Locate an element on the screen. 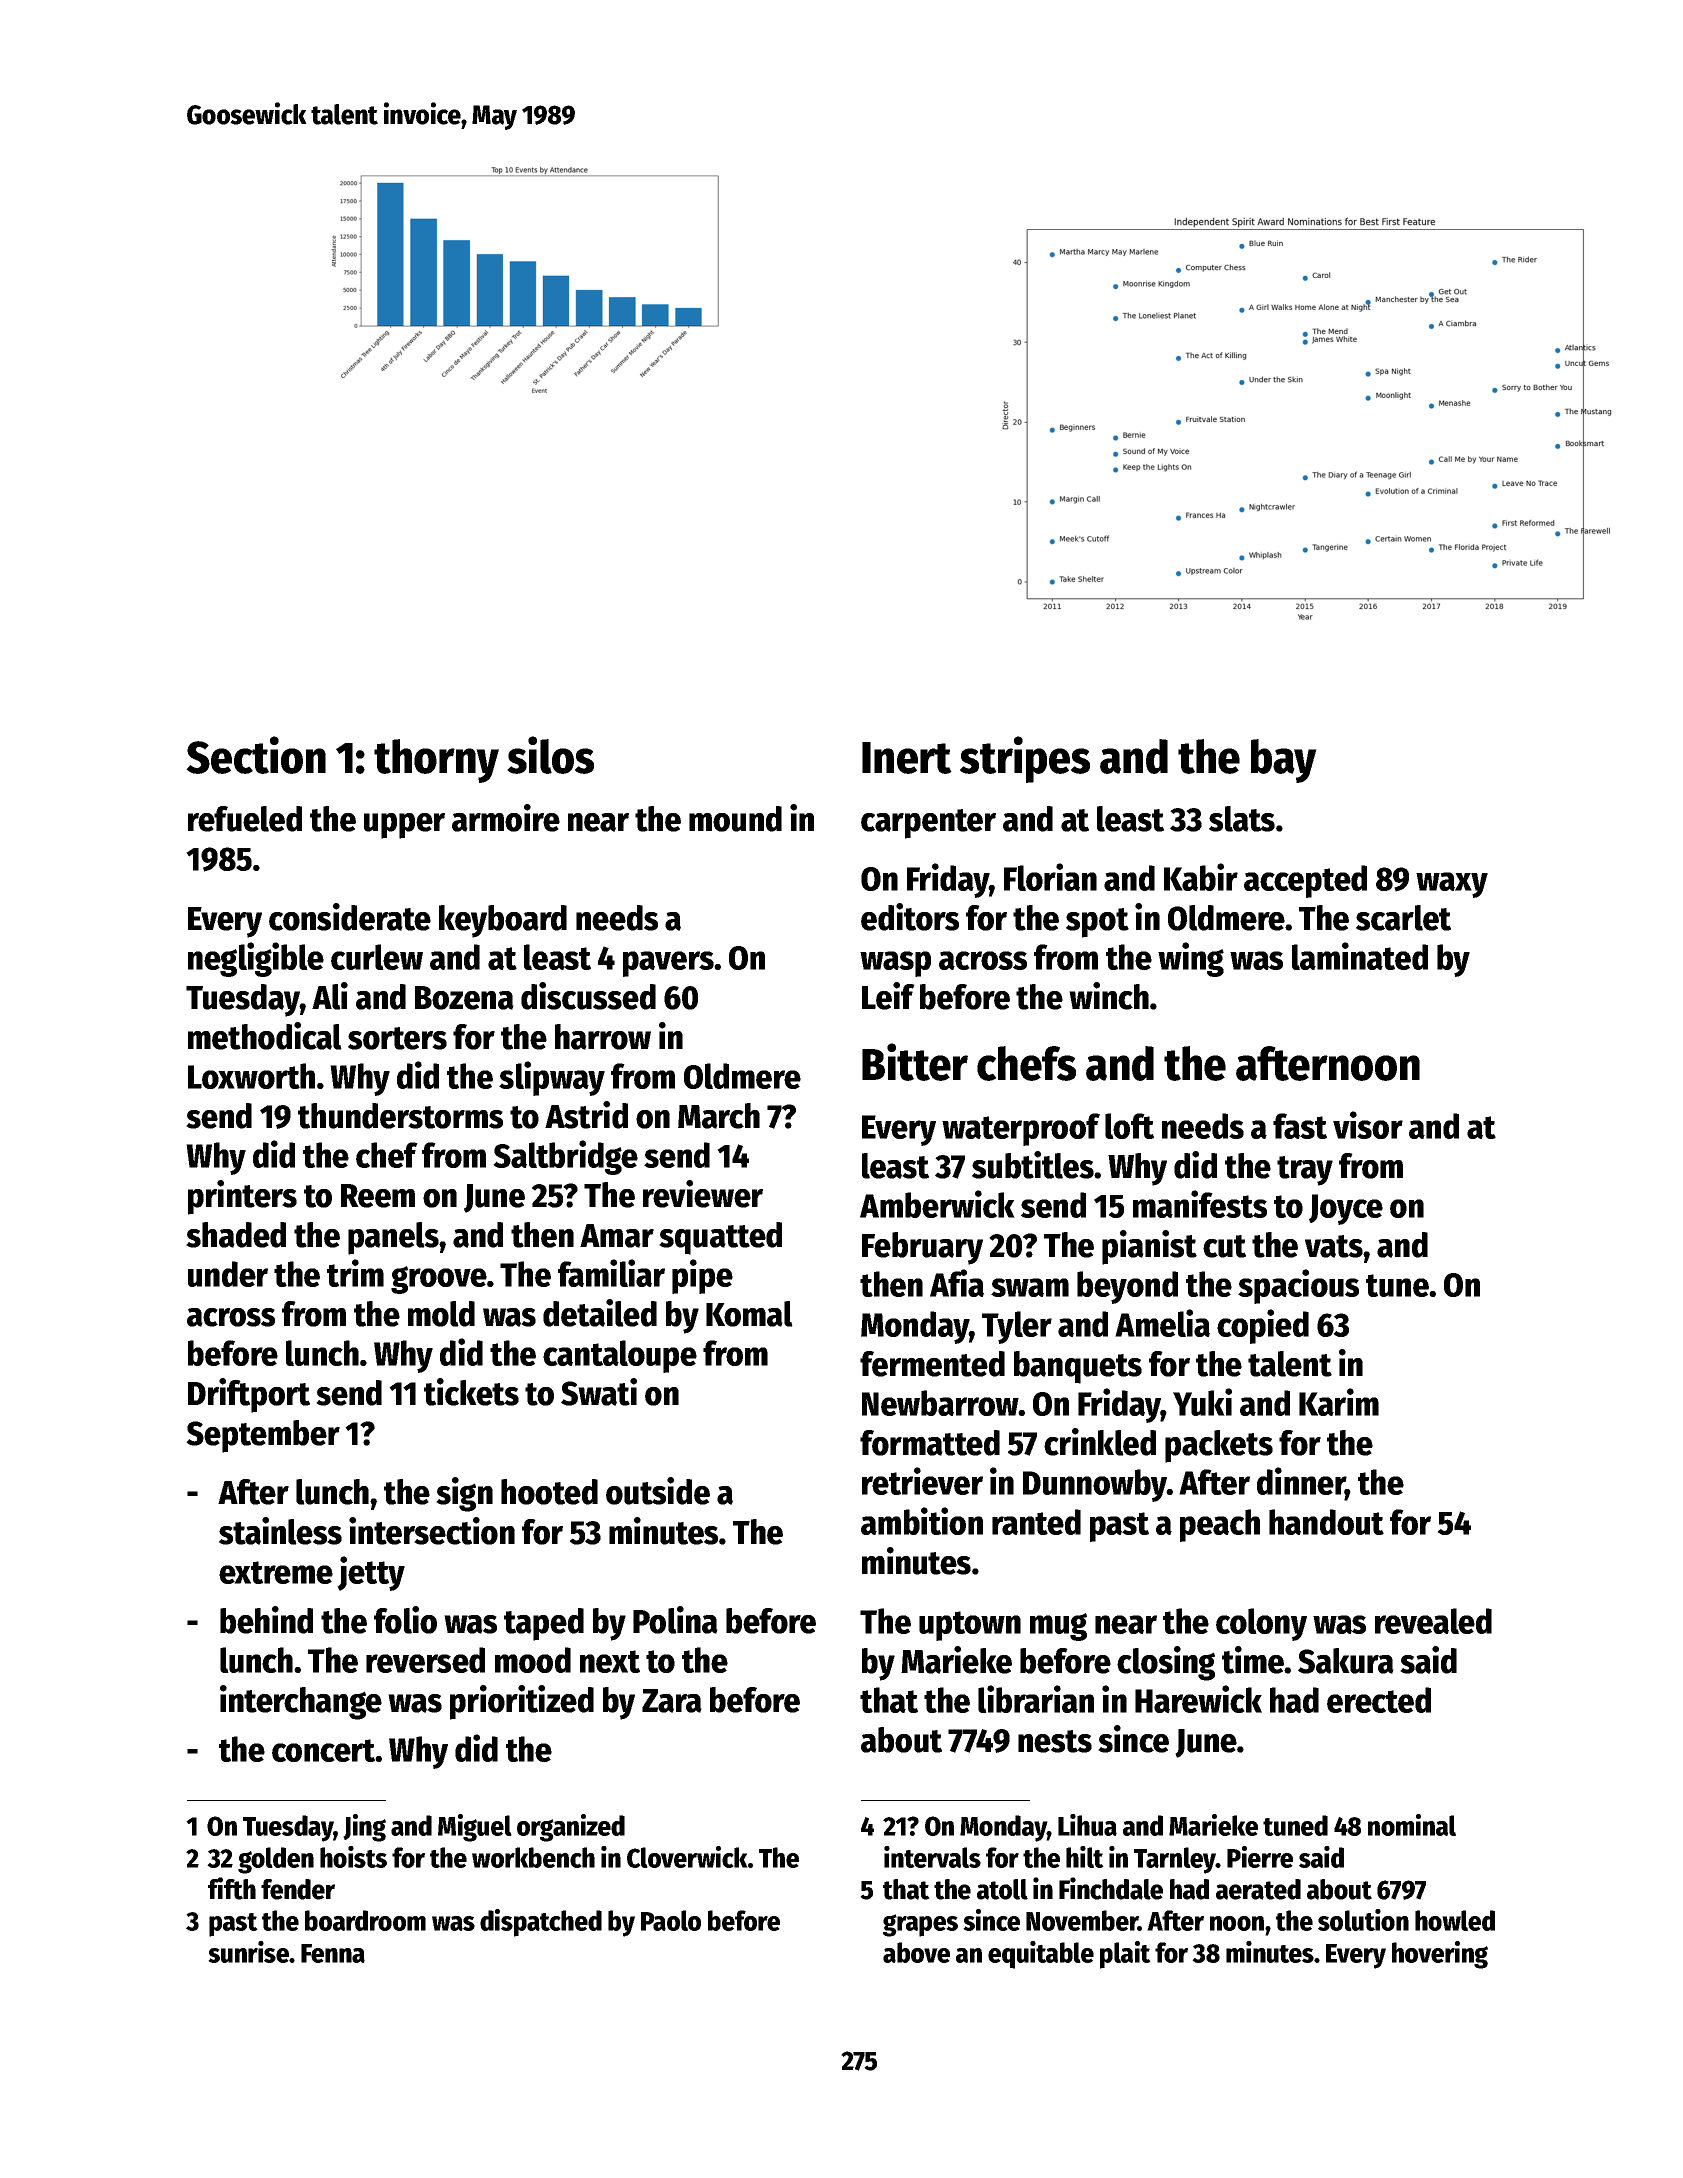 This screenshot has height=2178, width=1683. above is located at coordinates (916, 1952).
